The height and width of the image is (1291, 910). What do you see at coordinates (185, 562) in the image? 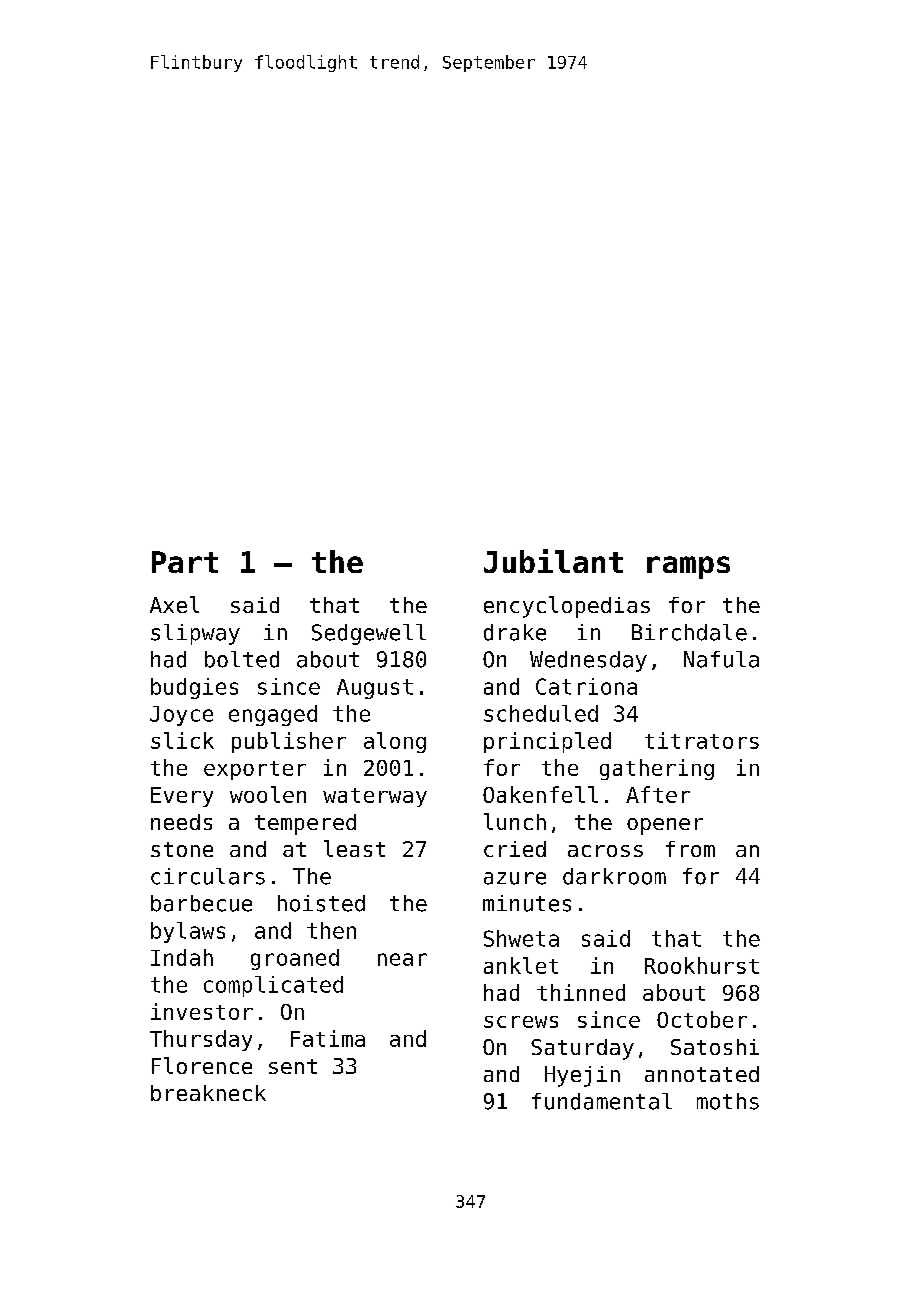
I see `Part` at bounding box center [185, 562].
